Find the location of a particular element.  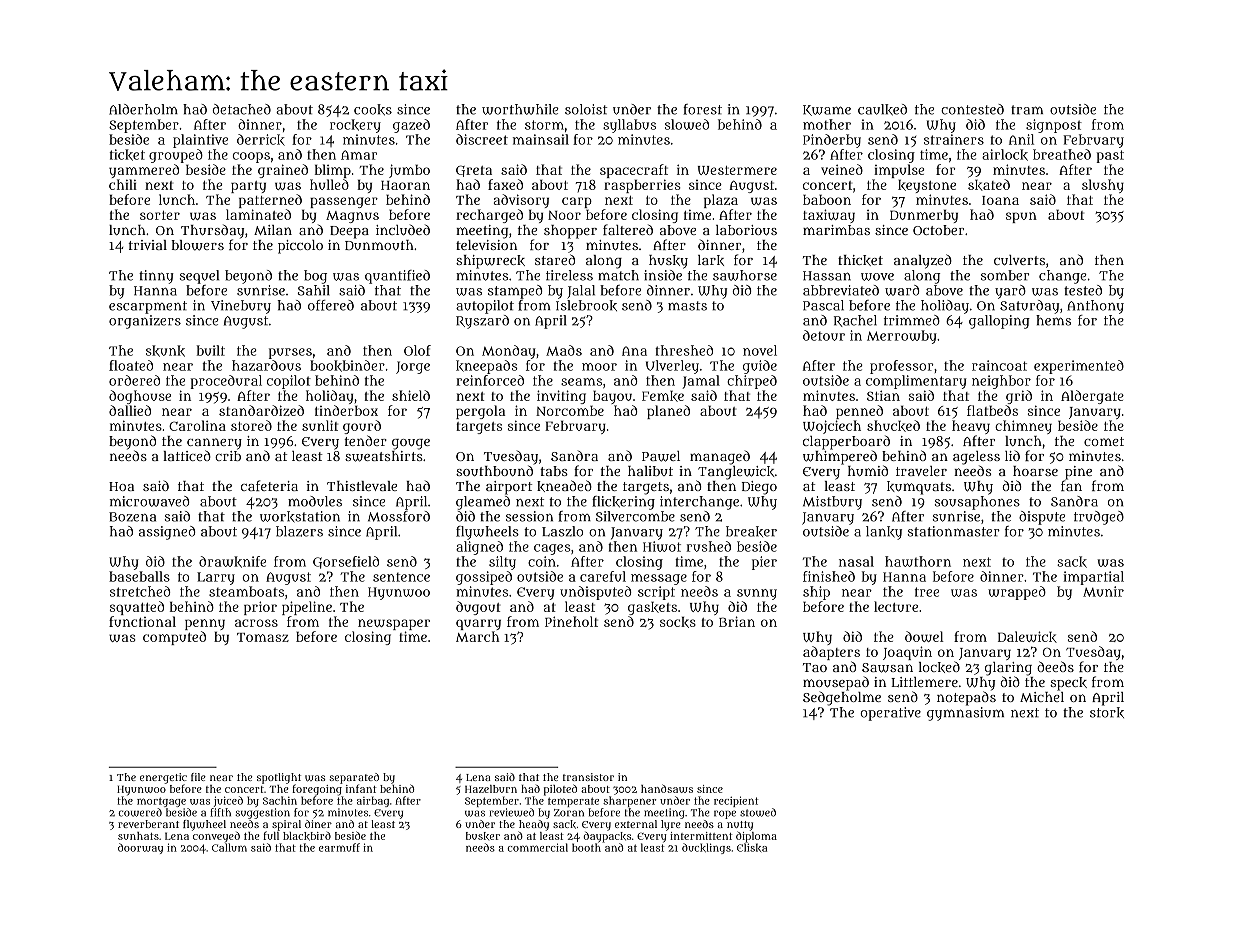

shield is located at coordinates (411, 395).
